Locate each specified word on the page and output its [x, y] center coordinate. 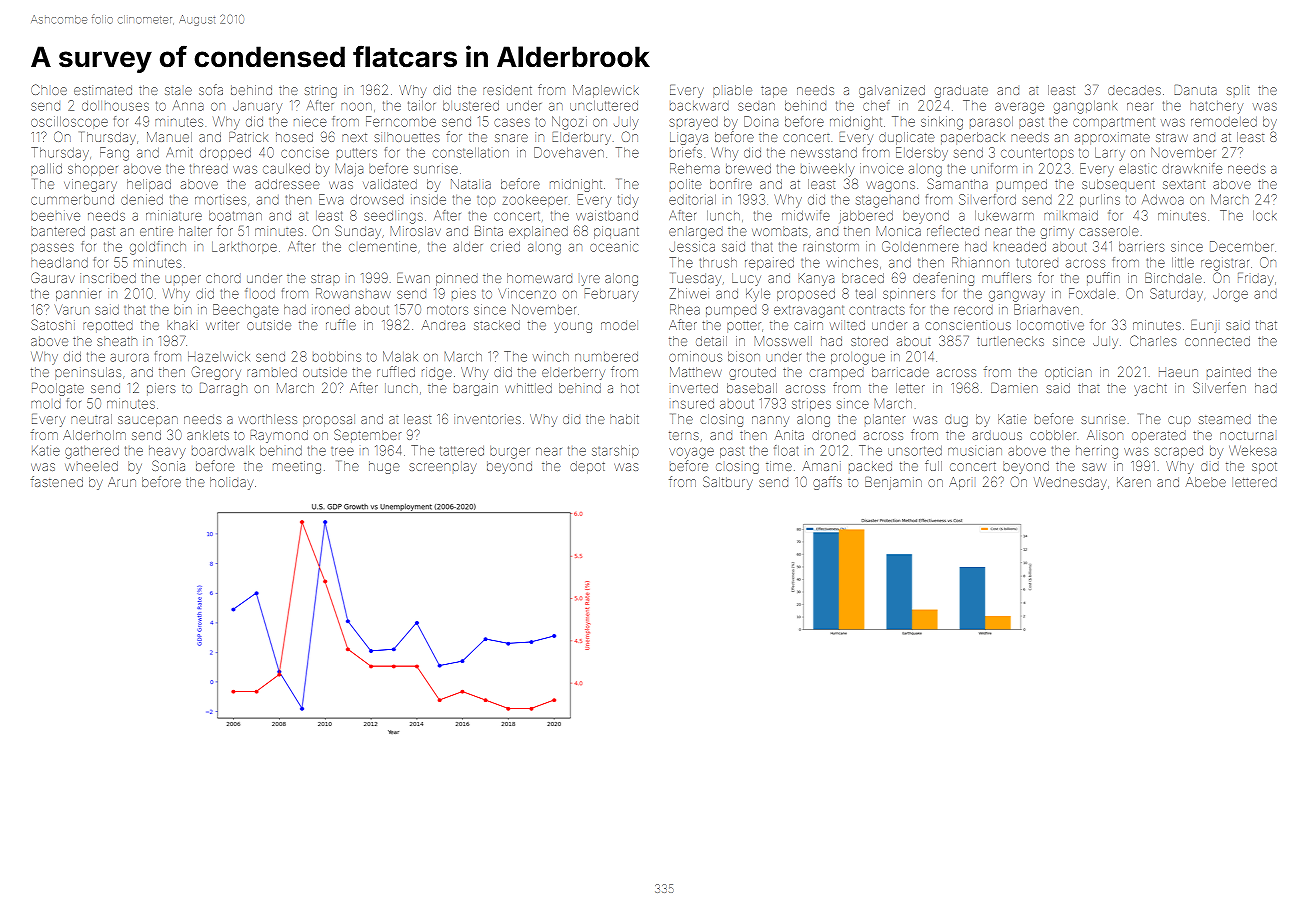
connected [1217, 341]
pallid [46, 169]
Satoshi [53, 324]
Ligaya [689, 138]
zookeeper [535, 201]
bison [744, 356]
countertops [1037, 153]
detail [711, 341]
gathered [92, 452]
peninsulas [88, 373]
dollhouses [115, 106]
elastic [1138, 169]
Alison [1105, 435]
